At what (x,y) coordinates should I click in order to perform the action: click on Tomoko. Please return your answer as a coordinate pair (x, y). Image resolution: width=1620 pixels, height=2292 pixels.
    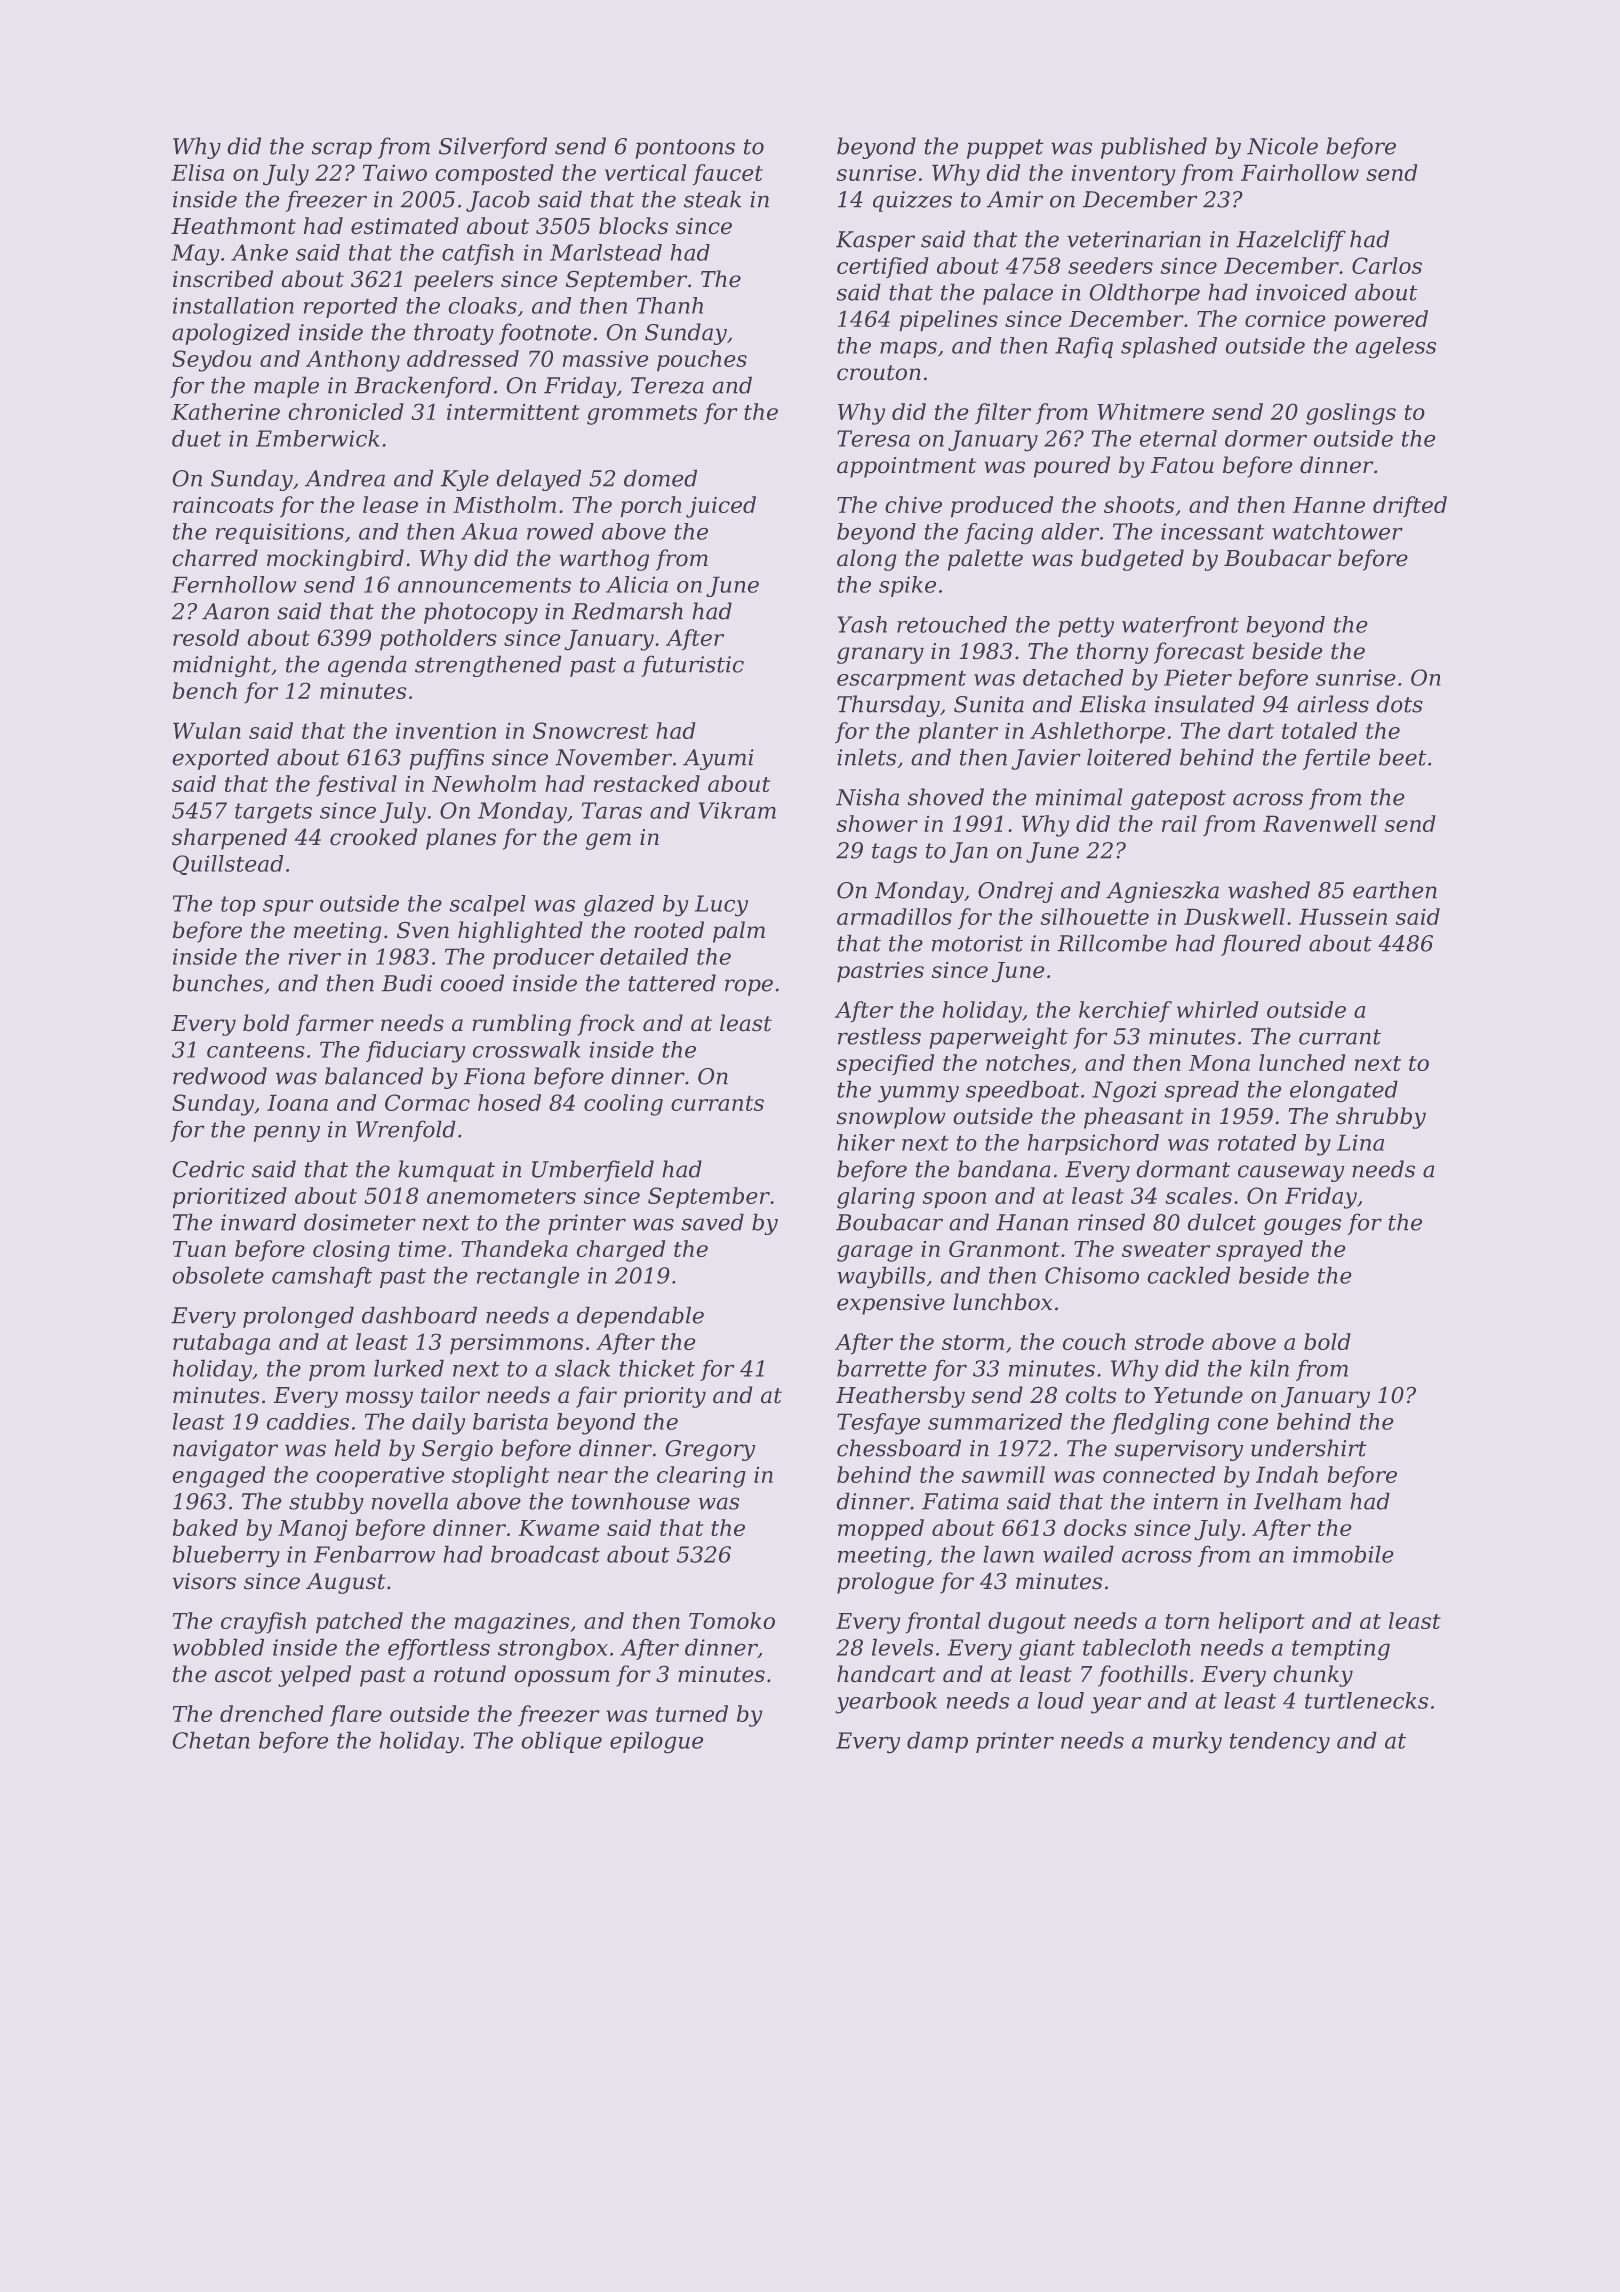
    Looking at the image, I should click on (732, 1620).
